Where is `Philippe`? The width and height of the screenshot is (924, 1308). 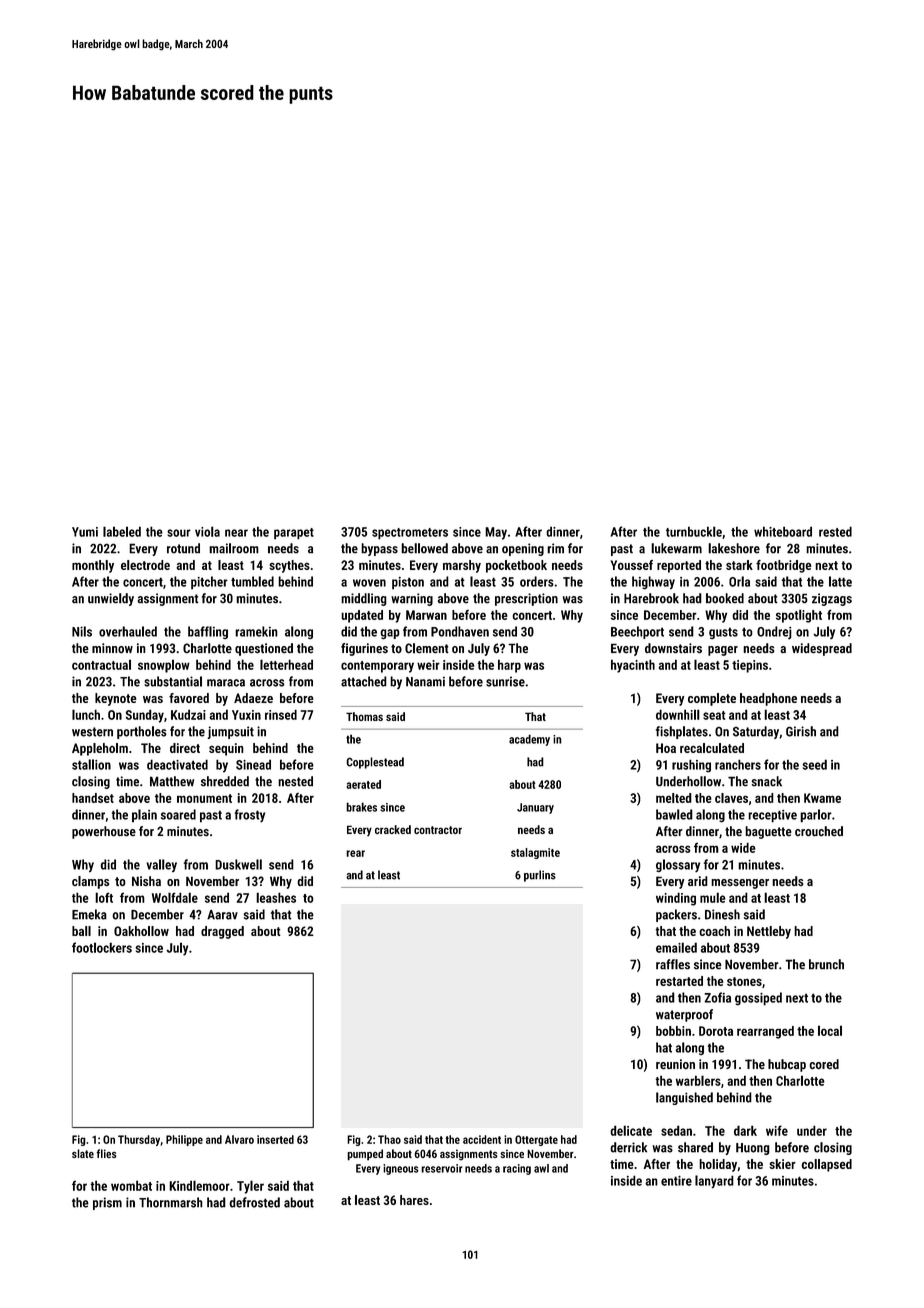
Philippe is located at coordinates (184, 1140).
